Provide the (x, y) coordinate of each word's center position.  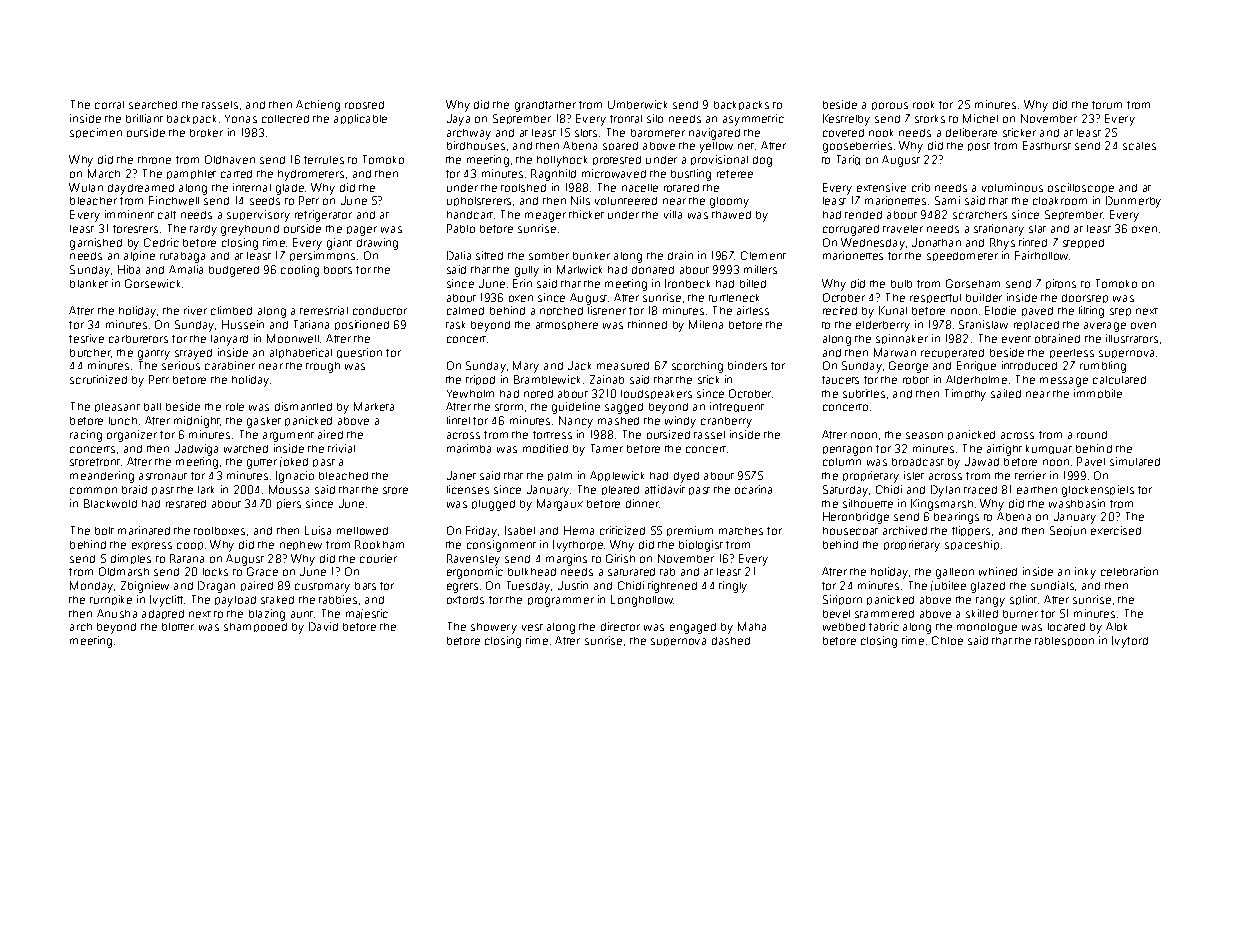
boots (338, 270)
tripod (480, 380)
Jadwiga (196, 450)
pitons (1061, 284)
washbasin (1077, 503)
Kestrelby (846, 120)
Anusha (117, 613)
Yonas (241, 119)
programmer (561, 602)
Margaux (560, 505)
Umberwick (637, 104)
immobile (1098, 393)
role (235, 407)
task (455, 325)
